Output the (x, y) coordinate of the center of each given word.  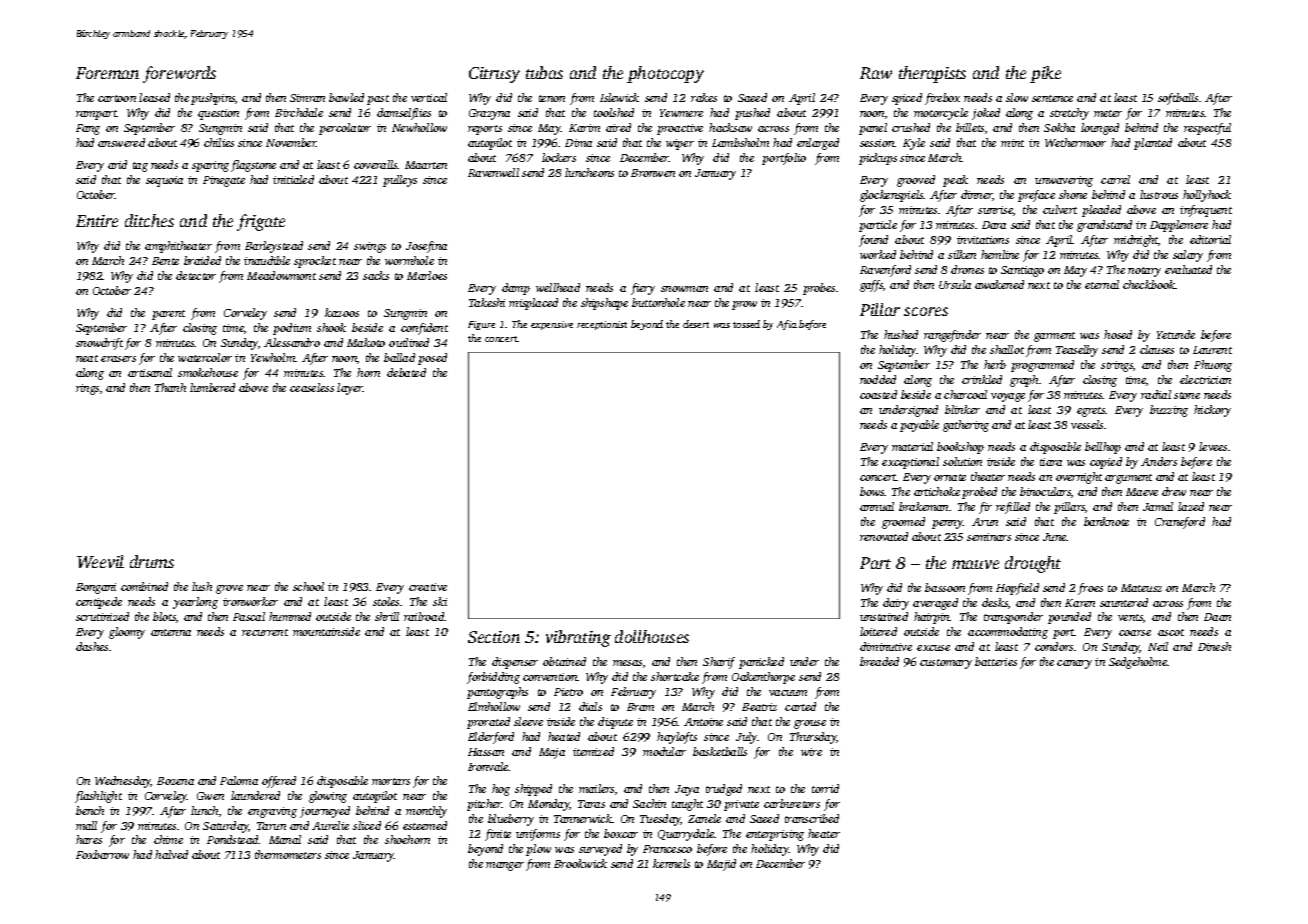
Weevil (100, 561)
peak (955, 181)
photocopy (665, 74)
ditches (149, 220)
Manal (285, 839)
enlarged (818, 144)
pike (1045, 74)
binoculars (1045, 491)
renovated (884, 536)
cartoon (117, 98)
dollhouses (652, 636)
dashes (92, 646)
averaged (935, 604)
